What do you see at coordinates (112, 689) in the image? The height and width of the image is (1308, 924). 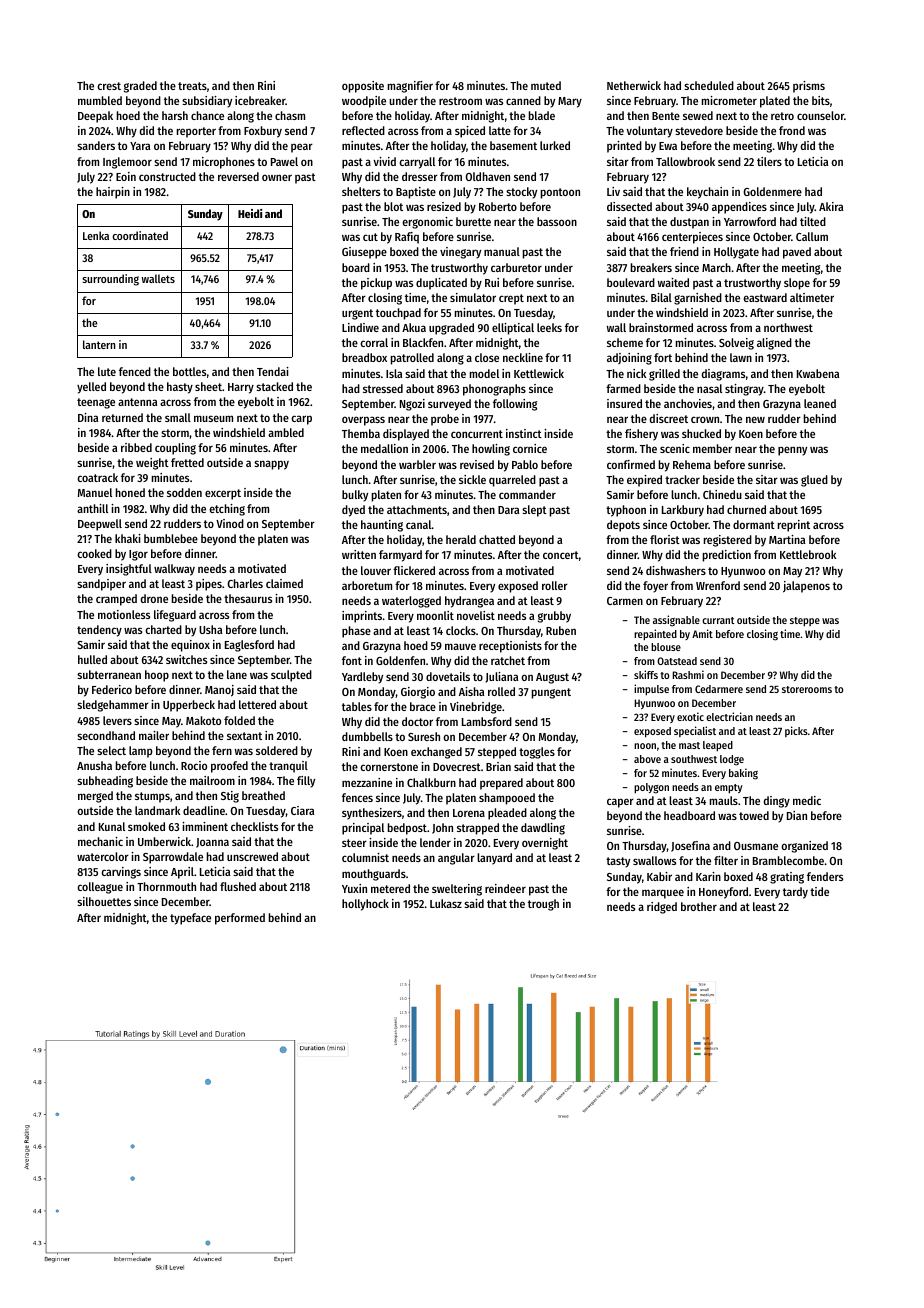 I see `Federico` at bounding box center [112, 689].
